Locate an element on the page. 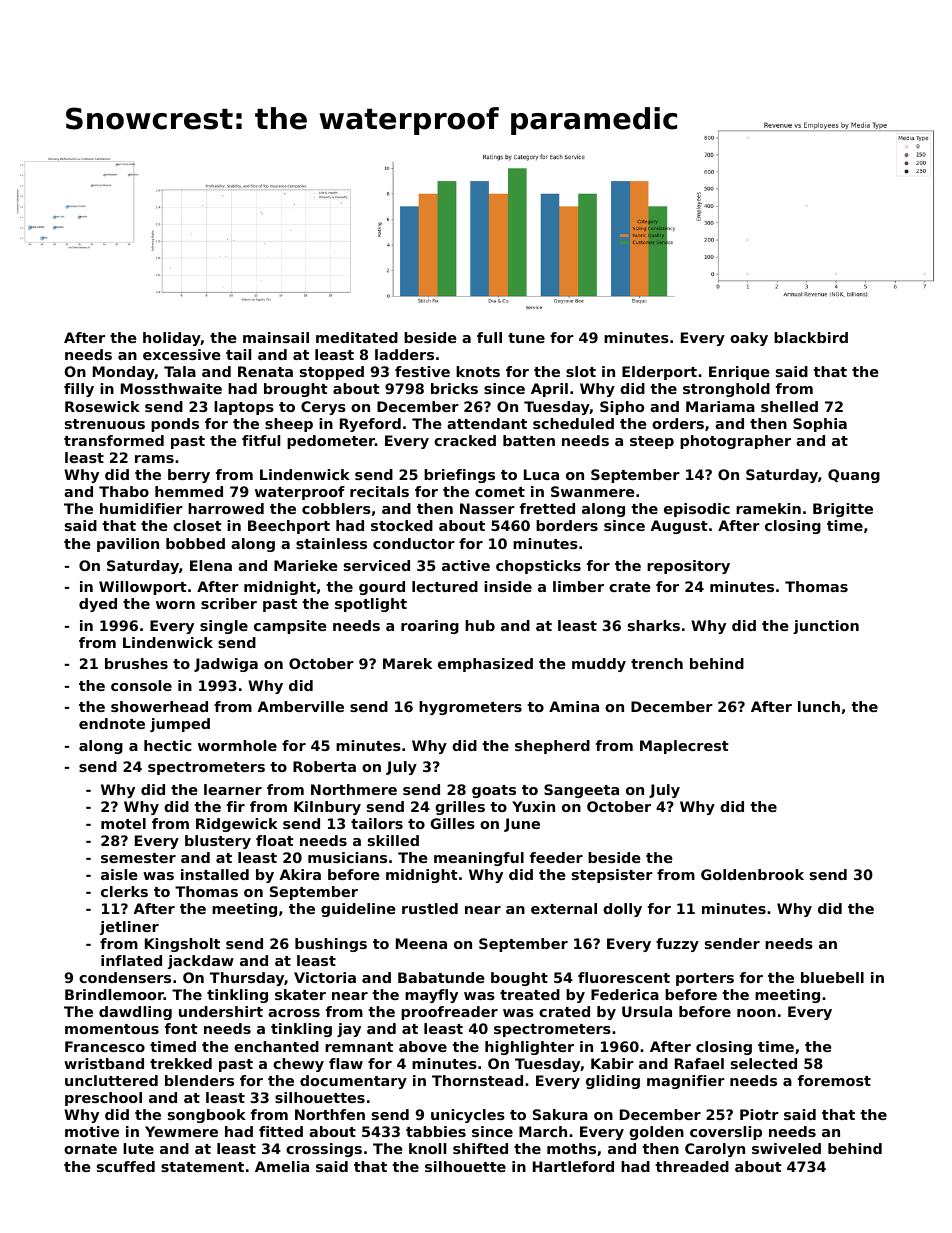 This document has width=952, height=1233. Yewmere is located at coordinates (181, 1131).
